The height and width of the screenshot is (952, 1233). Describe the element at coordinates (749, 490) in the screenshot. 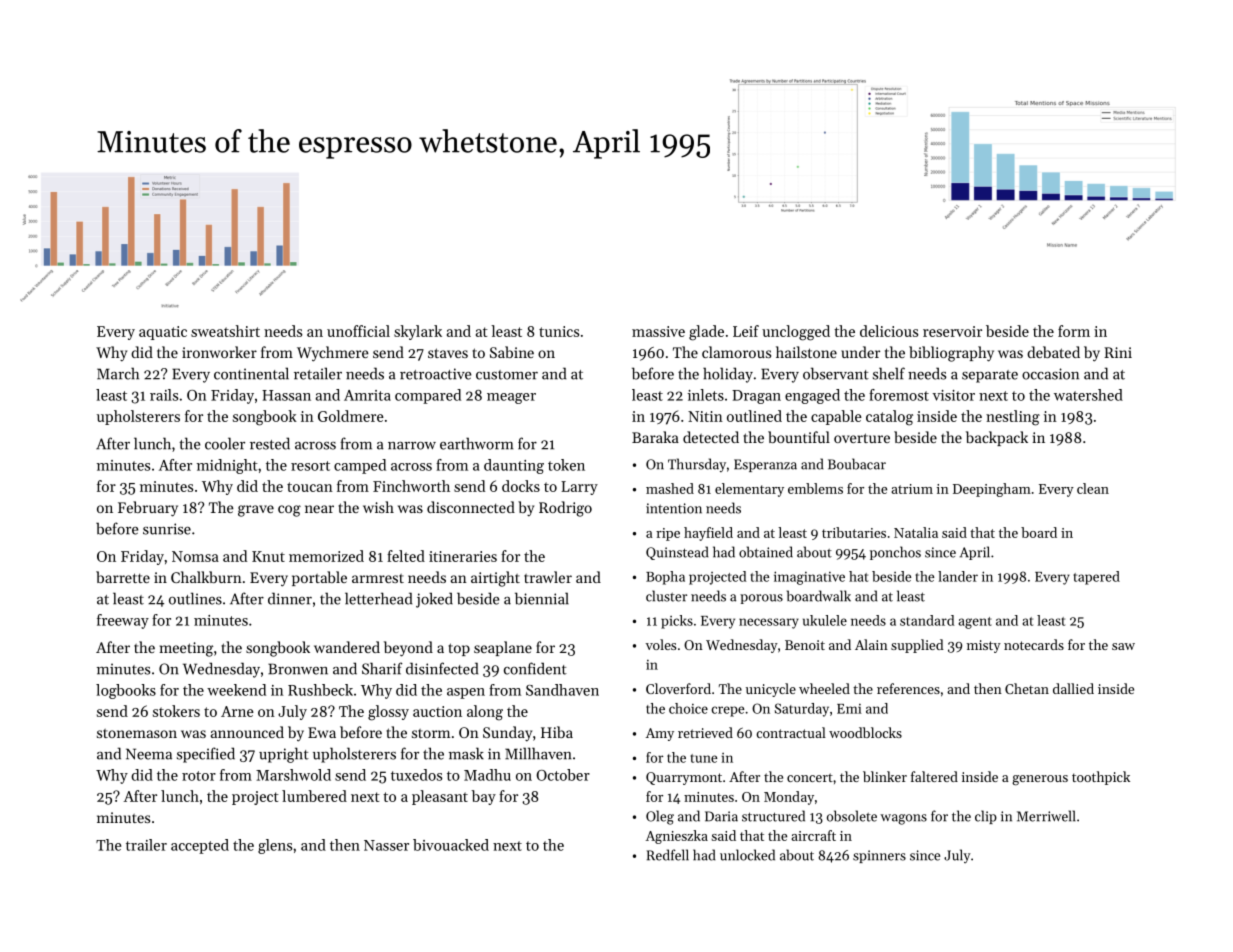

I see `elementary` at that location.
